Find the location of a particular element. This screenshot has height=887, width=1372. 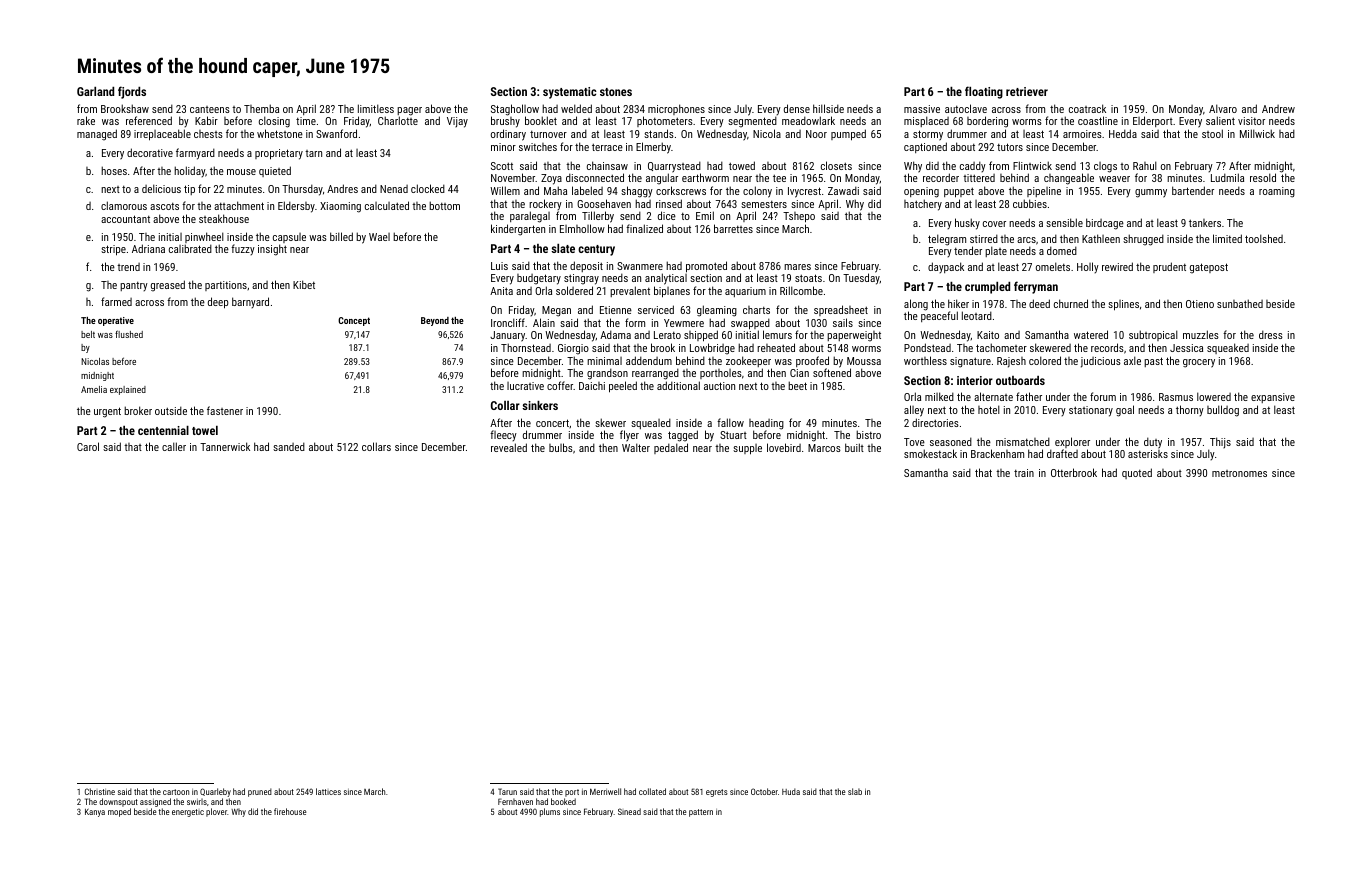

slab is located at coordinates (855, 791).
